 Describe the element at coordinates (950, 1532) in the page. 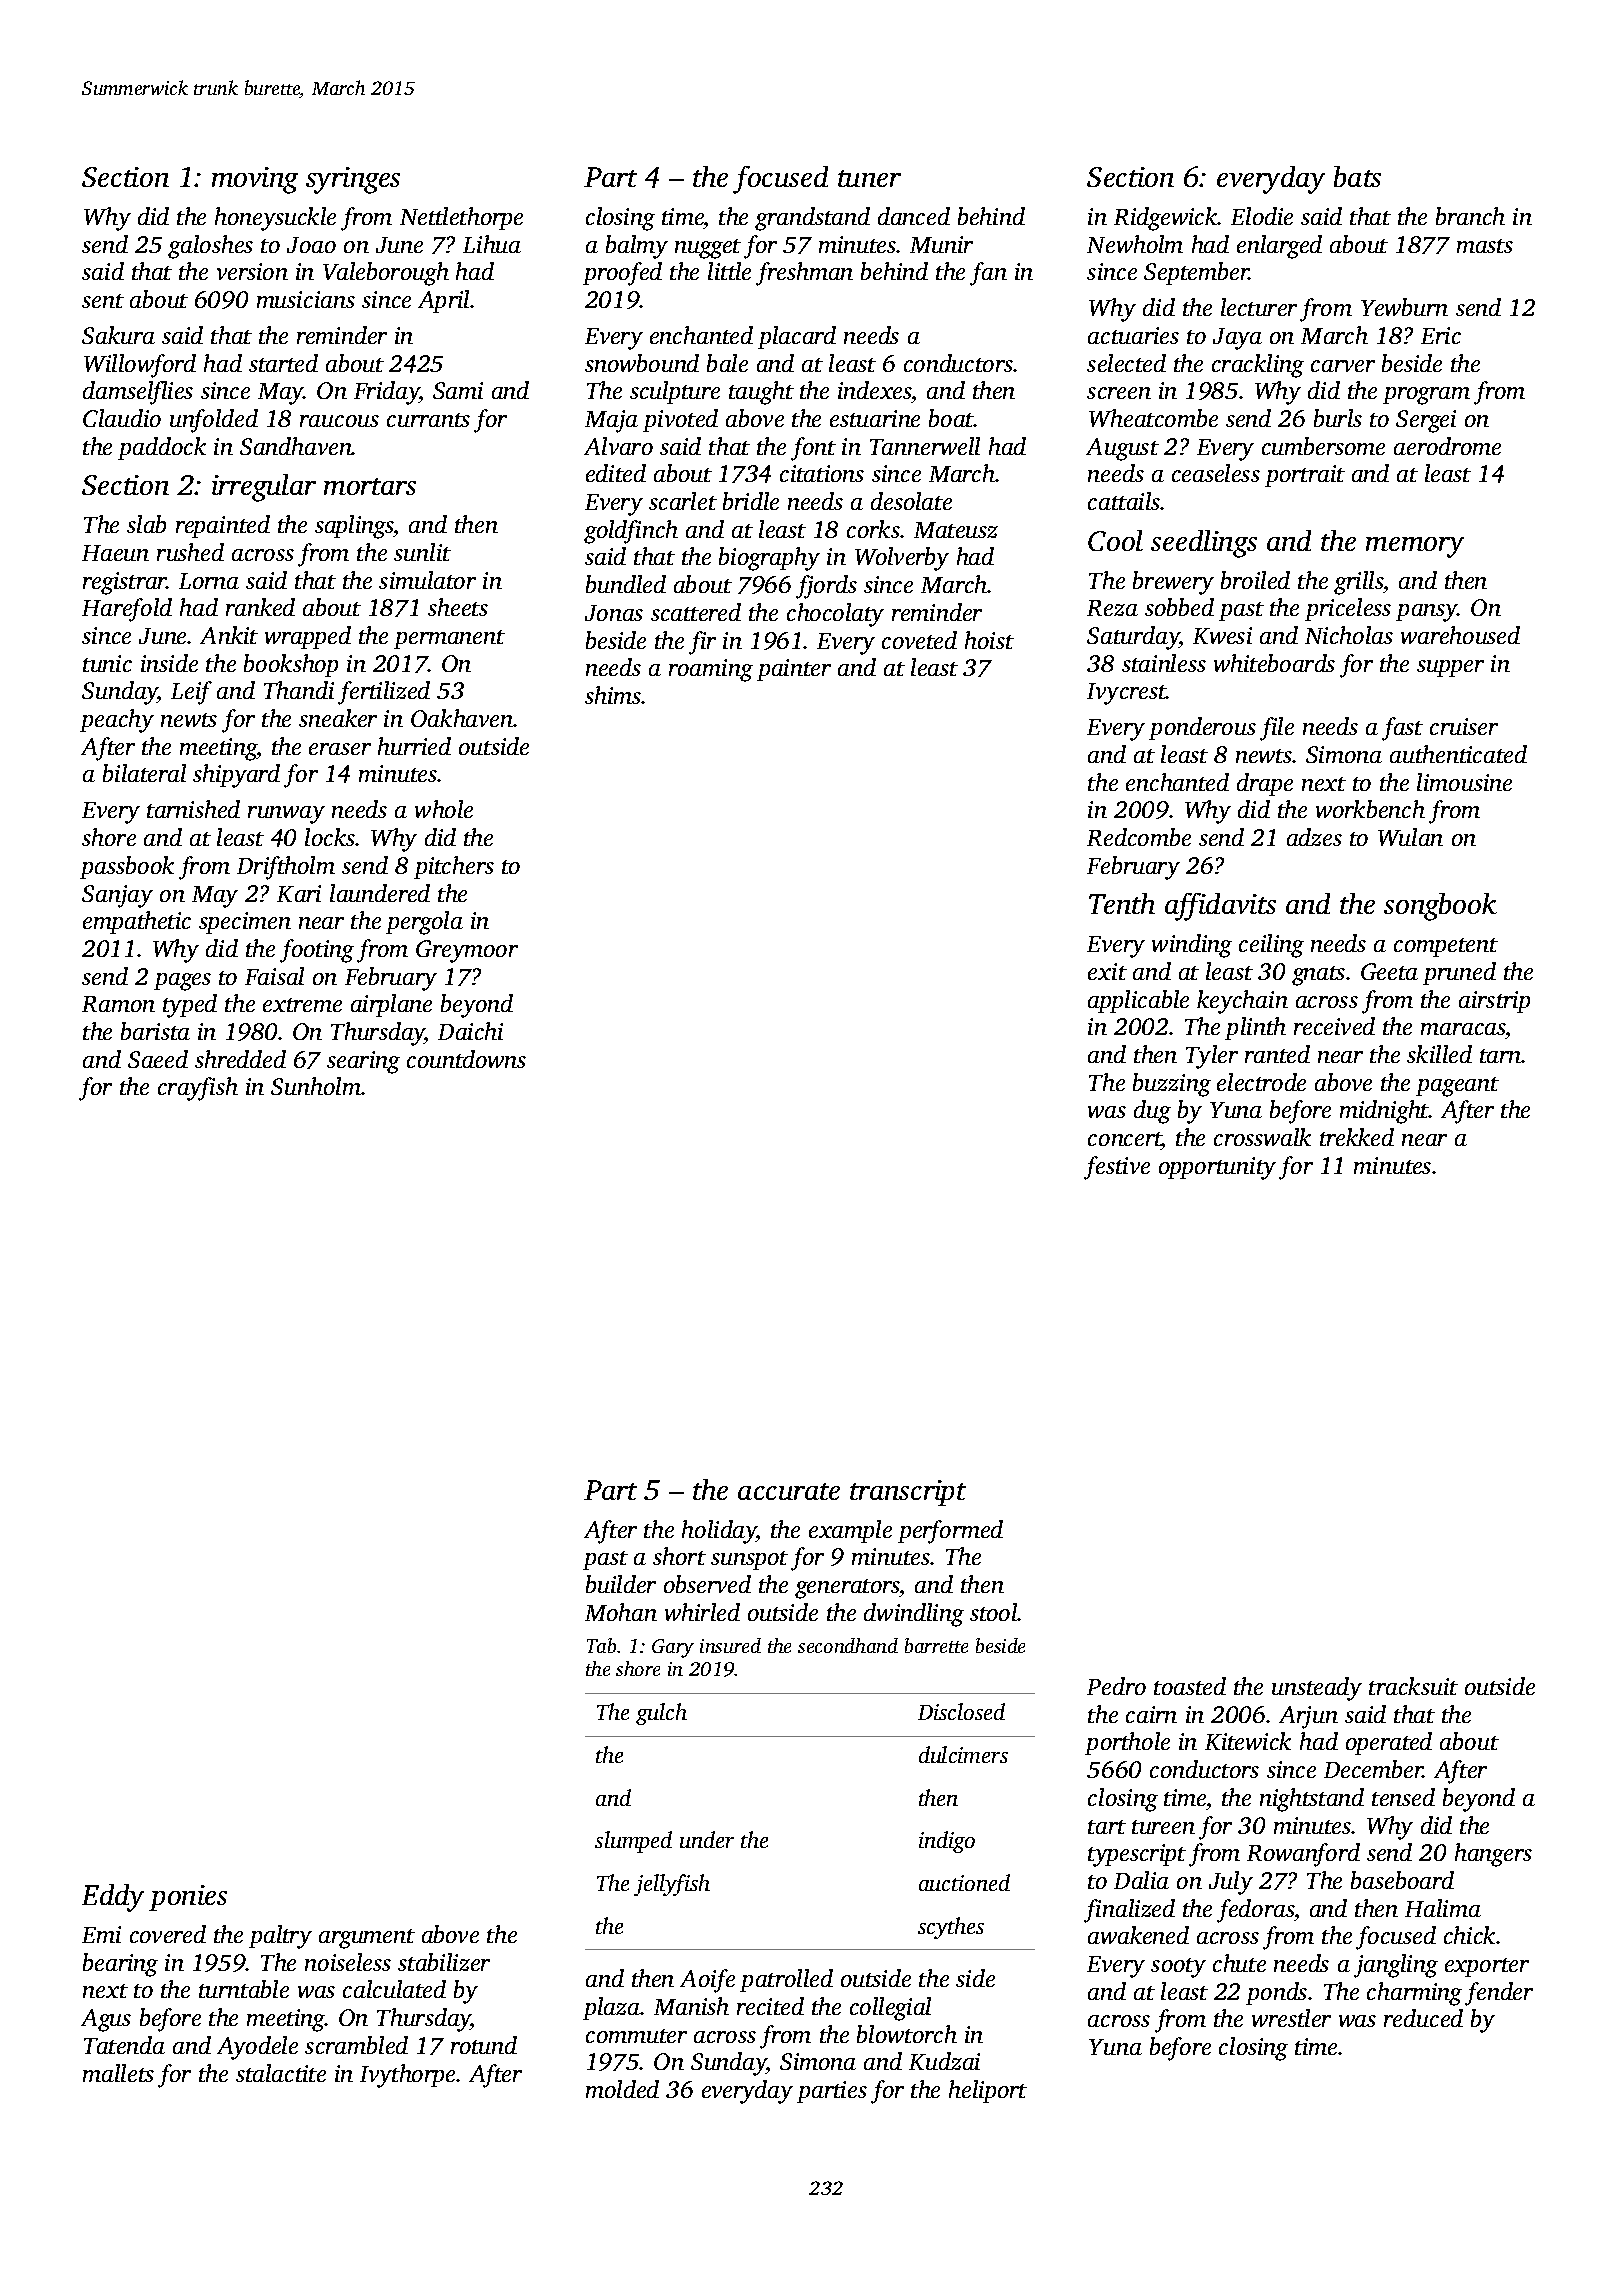

I see `performed` at that location.
